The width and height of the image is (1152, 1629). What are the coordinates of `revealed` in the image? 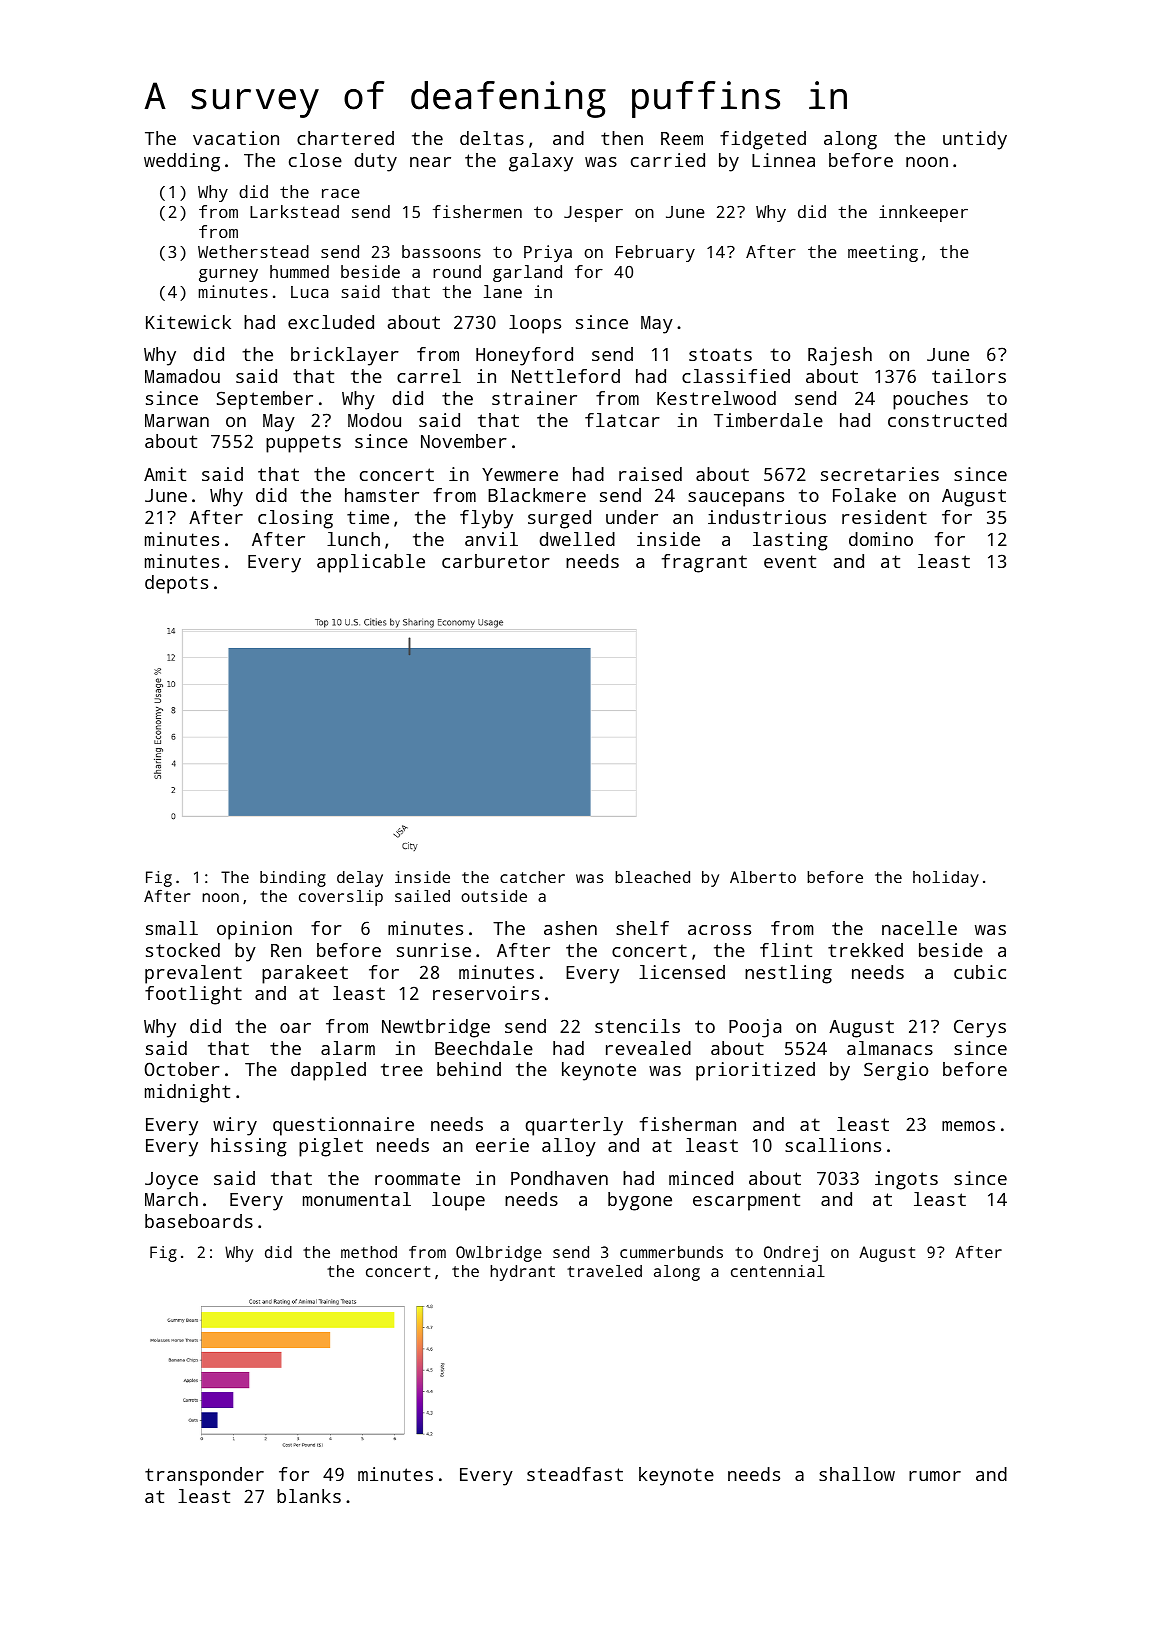 It's located at (648, 1048).
